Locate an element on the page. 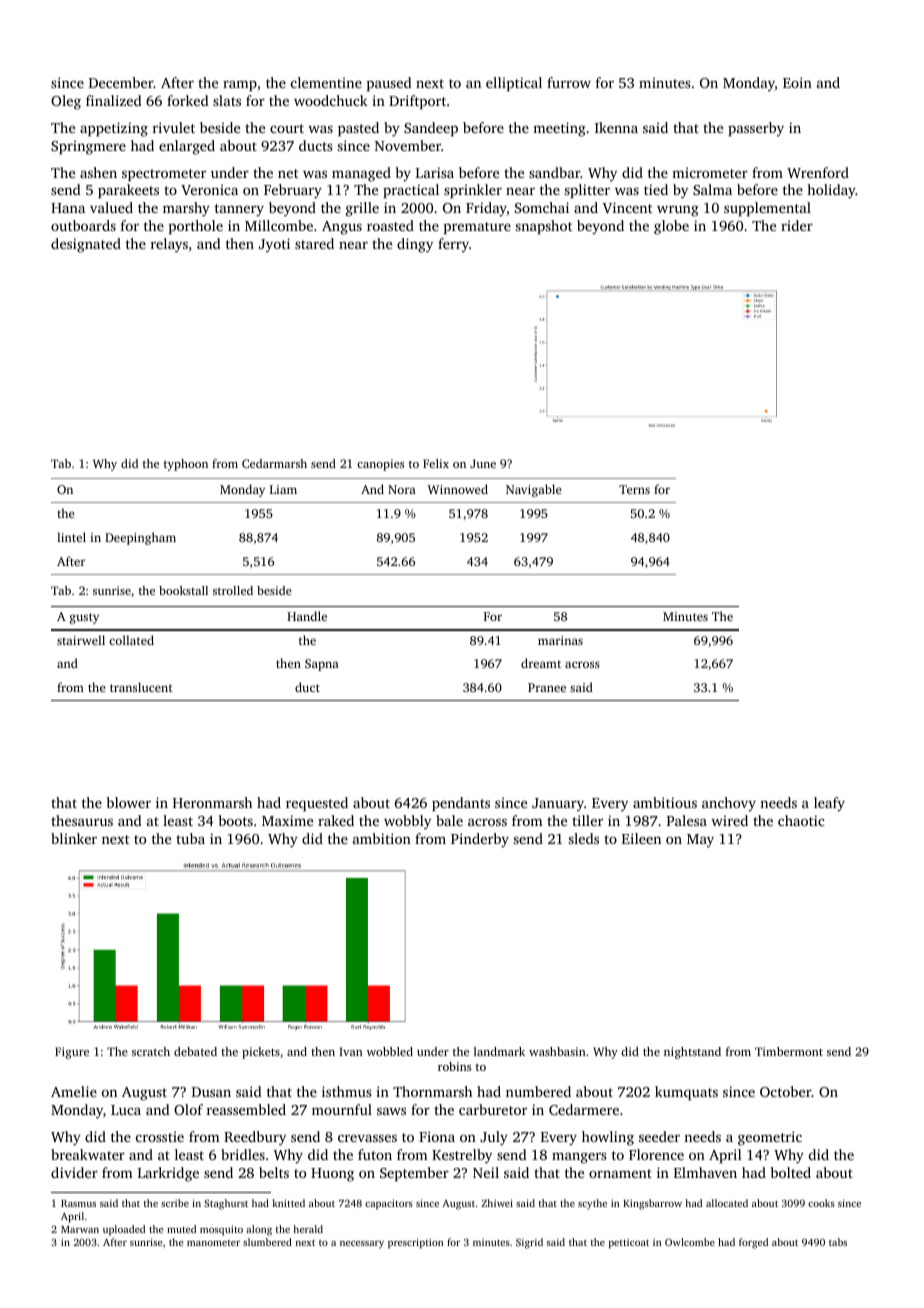 This image has height=1308, width=924. Pinderby is located at coordinates (480, 840).
